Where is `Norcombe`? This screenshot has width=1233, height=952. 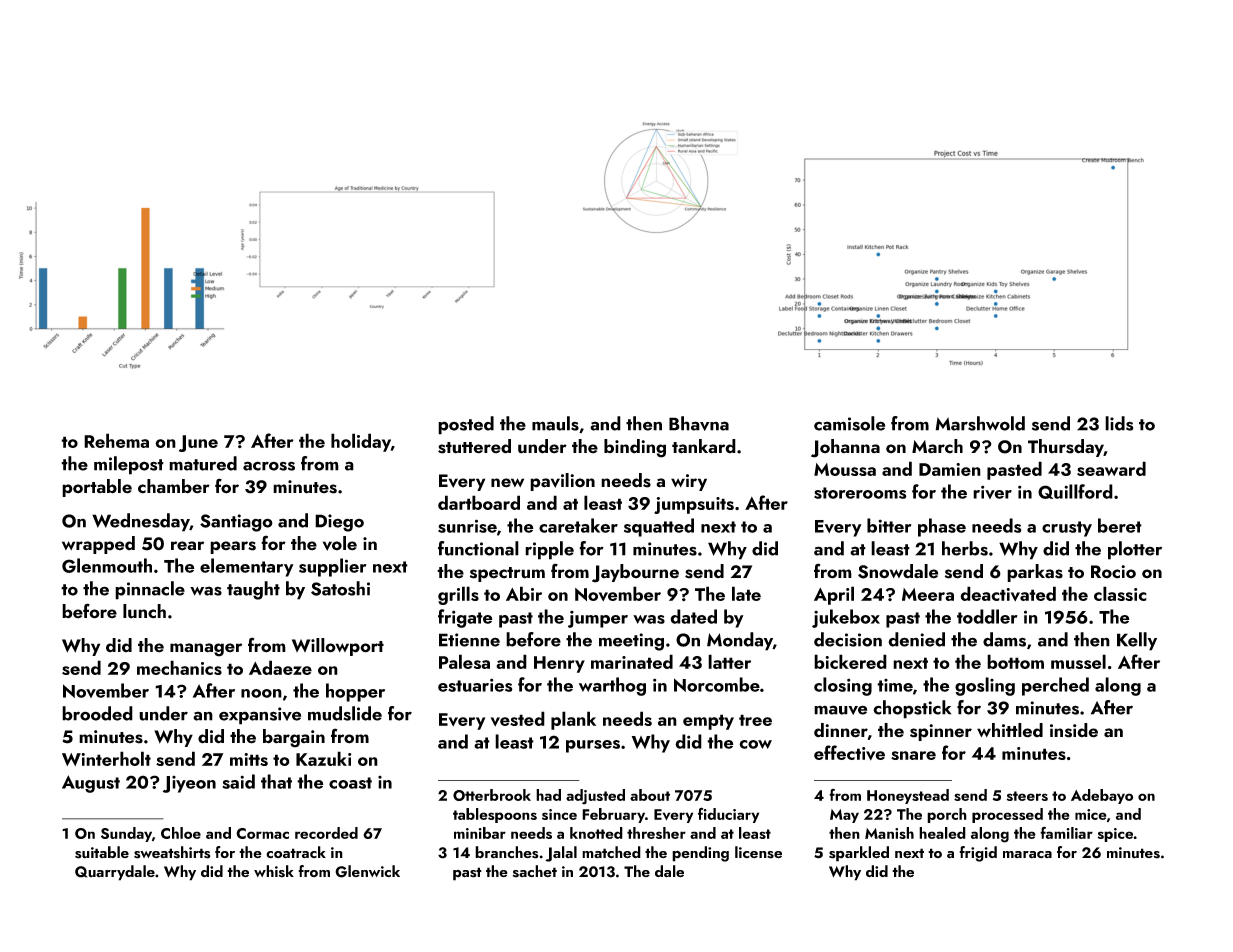
Norcombe is located at coordinates (717, 684).
